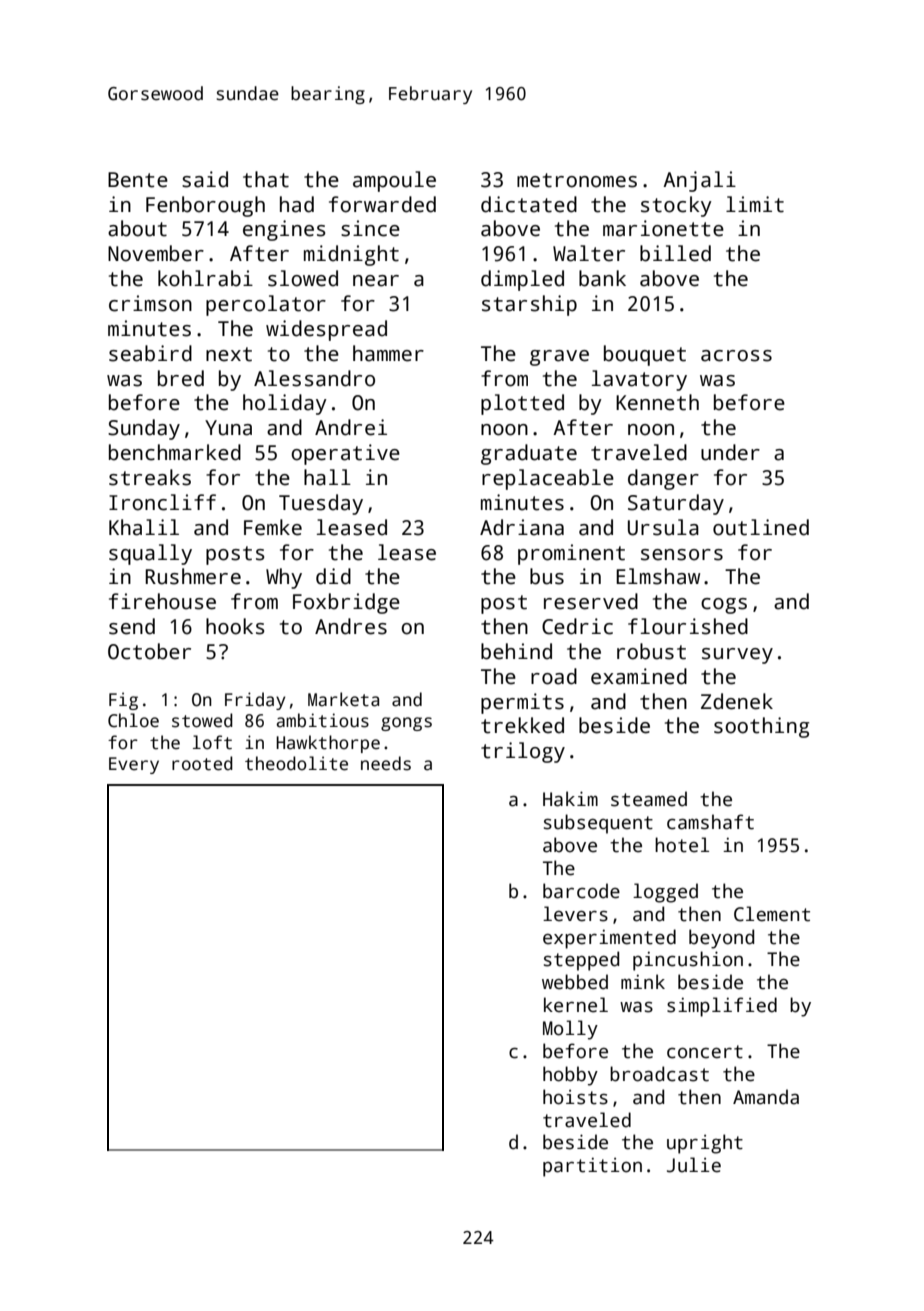 The image size is (924, 1311). What do you see at coordinates (598, 824) in the page?
I see `subsequent` at bounding box center [598, 824].
